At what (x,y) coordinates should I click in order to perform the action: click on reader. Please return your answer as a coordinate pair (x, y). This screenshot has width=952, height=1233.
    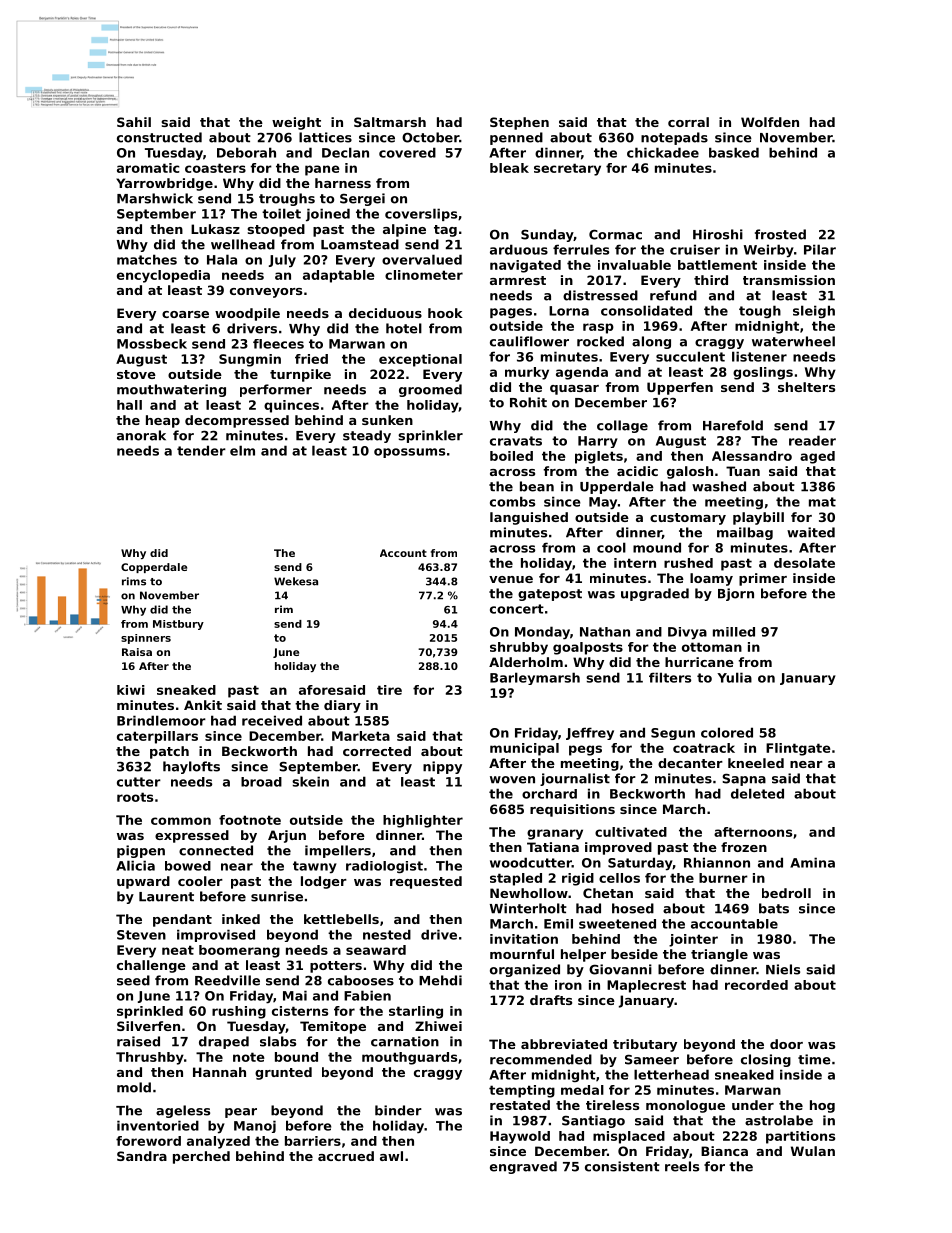
    Looking at the image, I should click on (812, 440).
